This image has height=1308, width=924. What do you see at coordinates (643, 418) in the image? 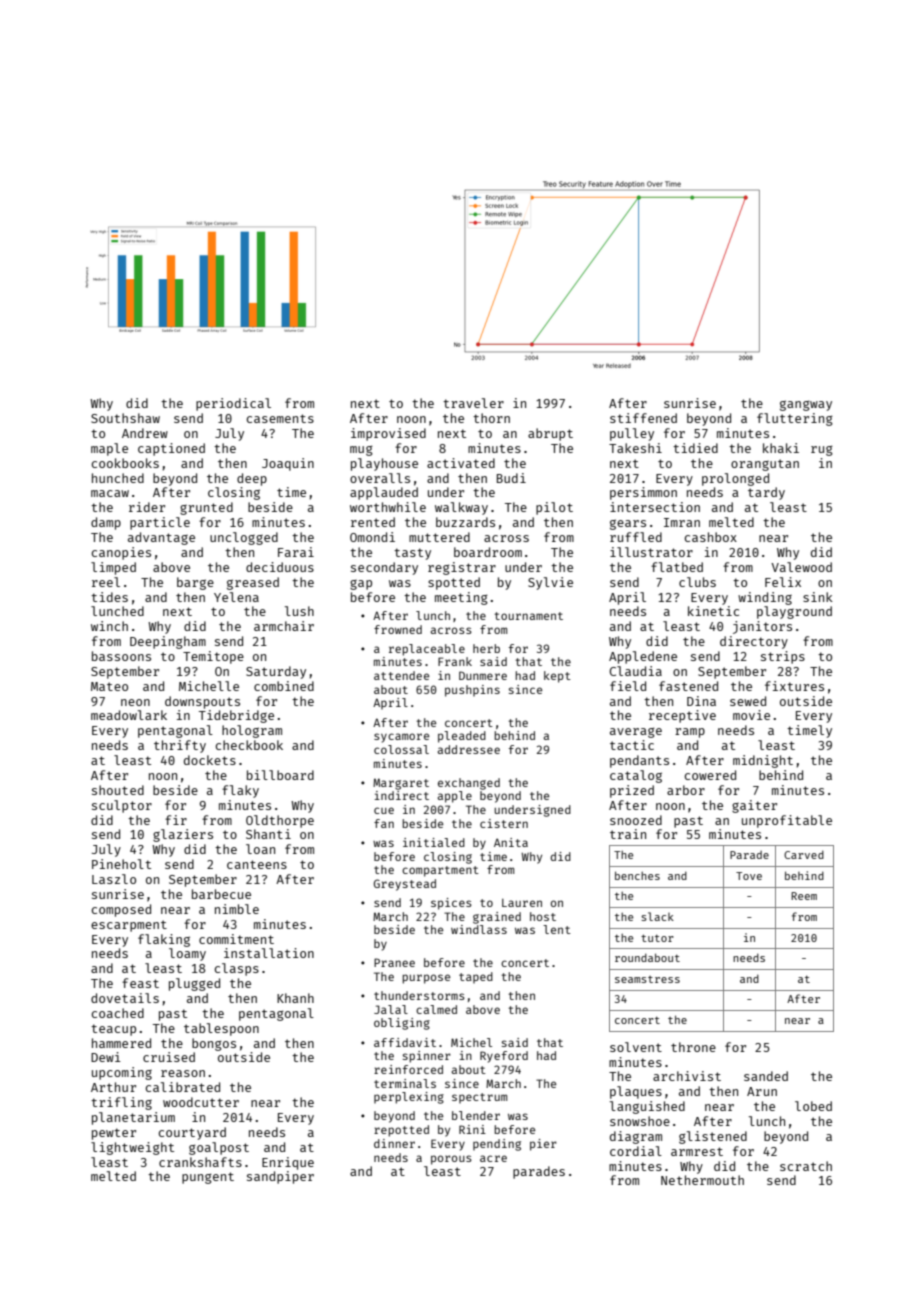
I see `stiffened` at bounding box center [643, 418].
